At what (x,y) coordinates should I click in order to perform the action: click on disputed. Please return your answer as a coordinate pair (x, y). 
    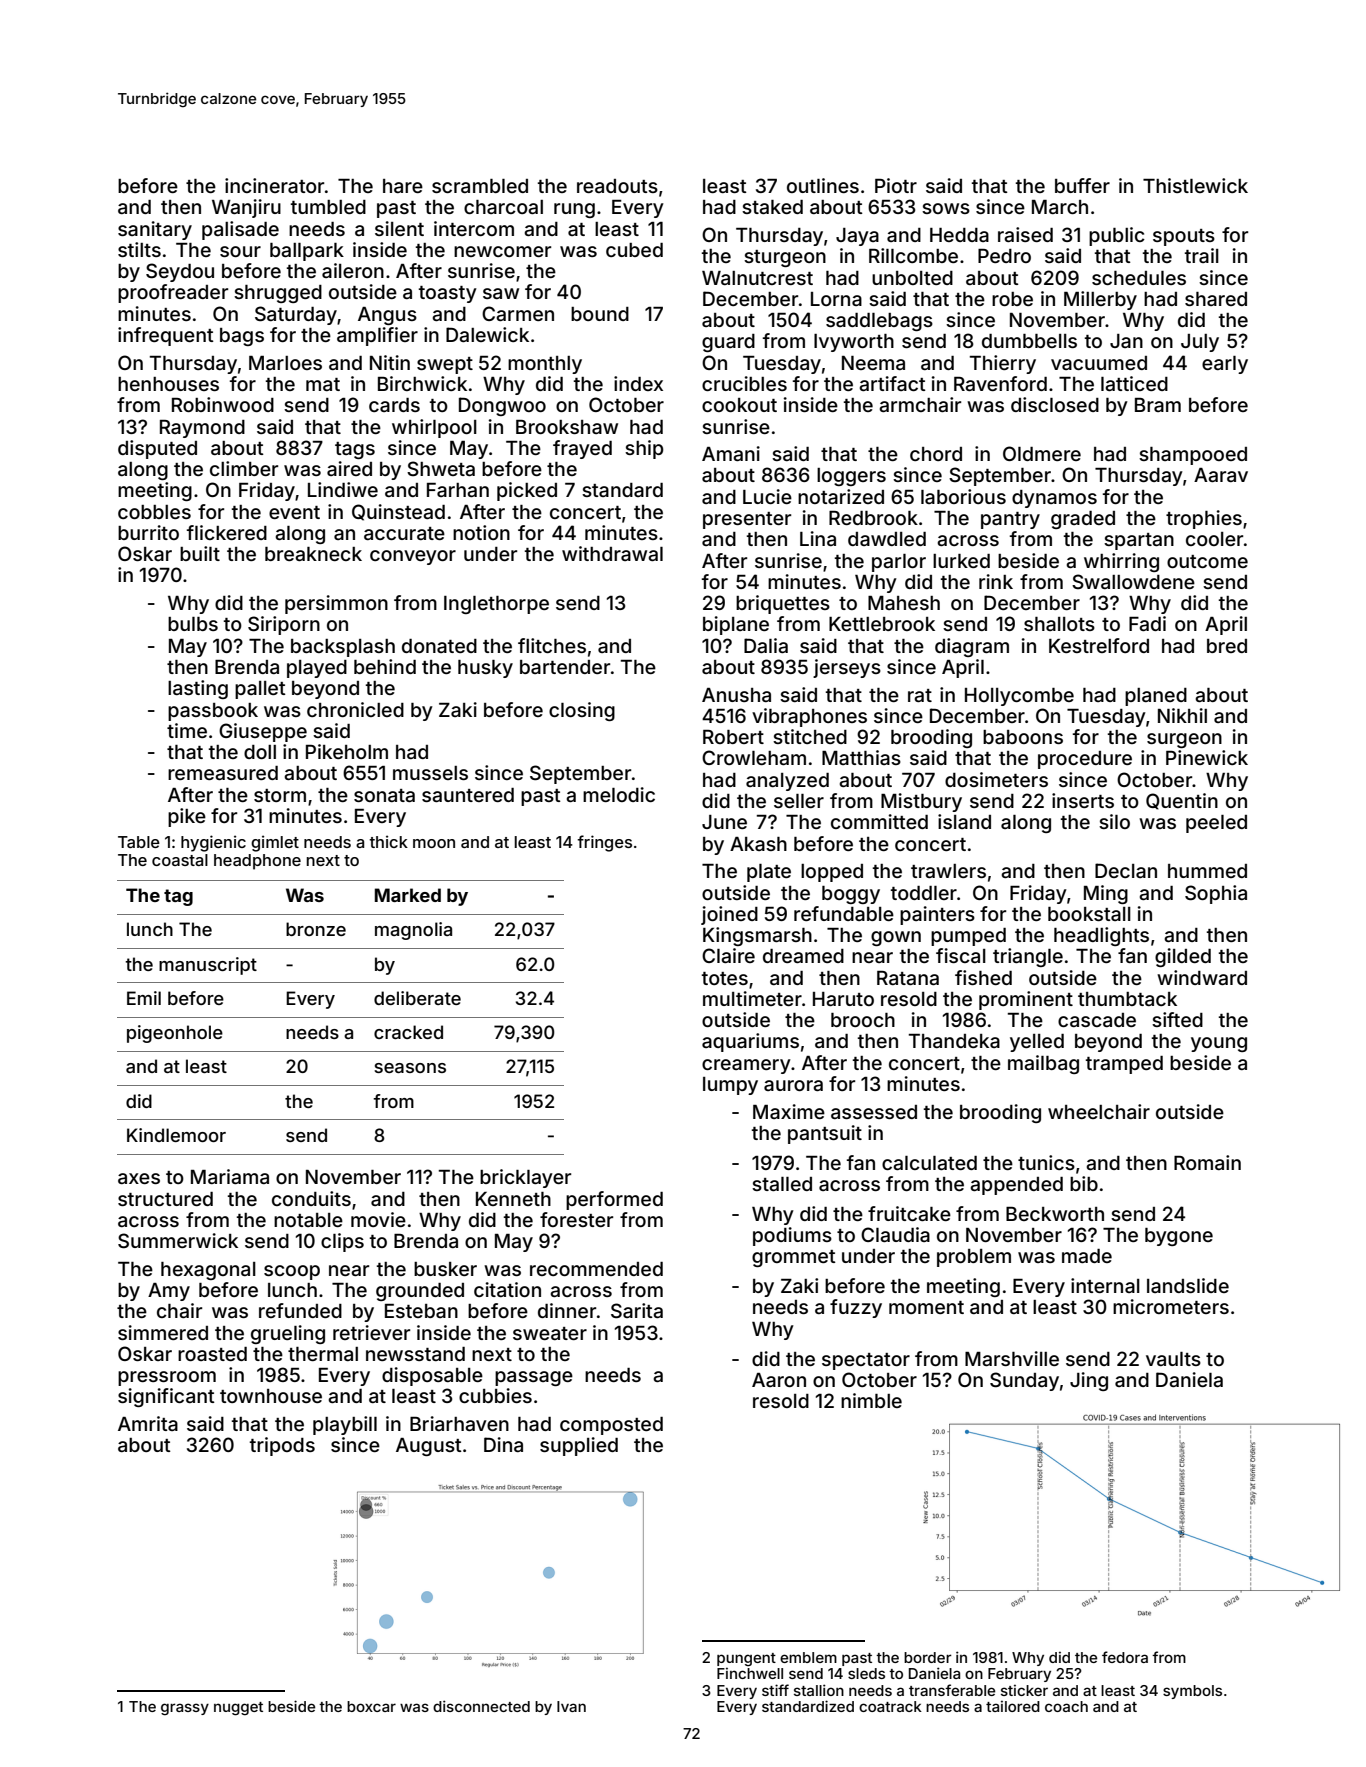
    Looking at the image, I should click on (157, 449).
